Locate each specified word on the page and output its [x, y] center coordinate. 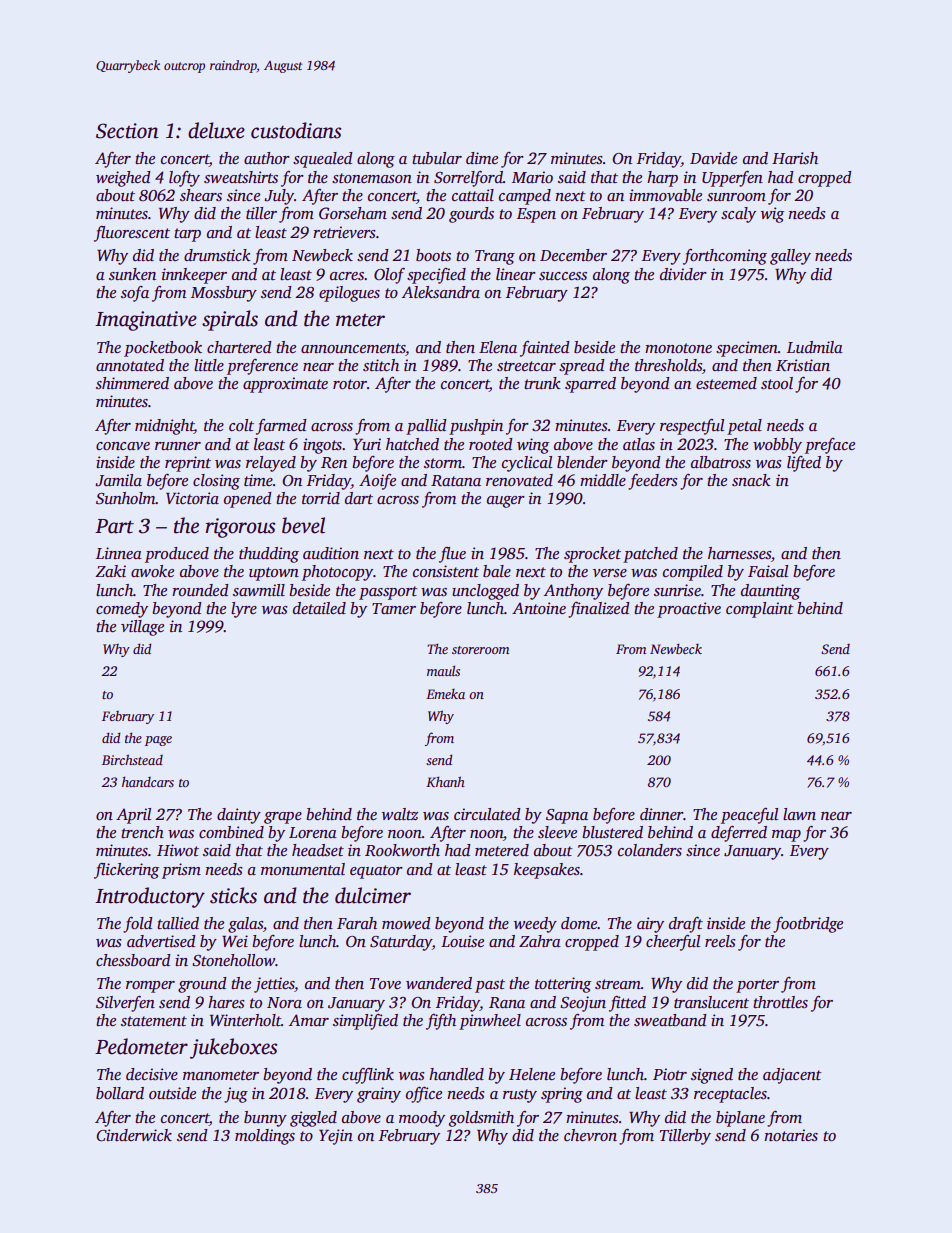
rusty [520, 1096]
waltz [400, 814]
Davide [713, 158]
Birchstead [132, 759]
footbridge [808, 925]
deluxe [216, 130]
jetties [274, 985]
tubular [437, 158]
